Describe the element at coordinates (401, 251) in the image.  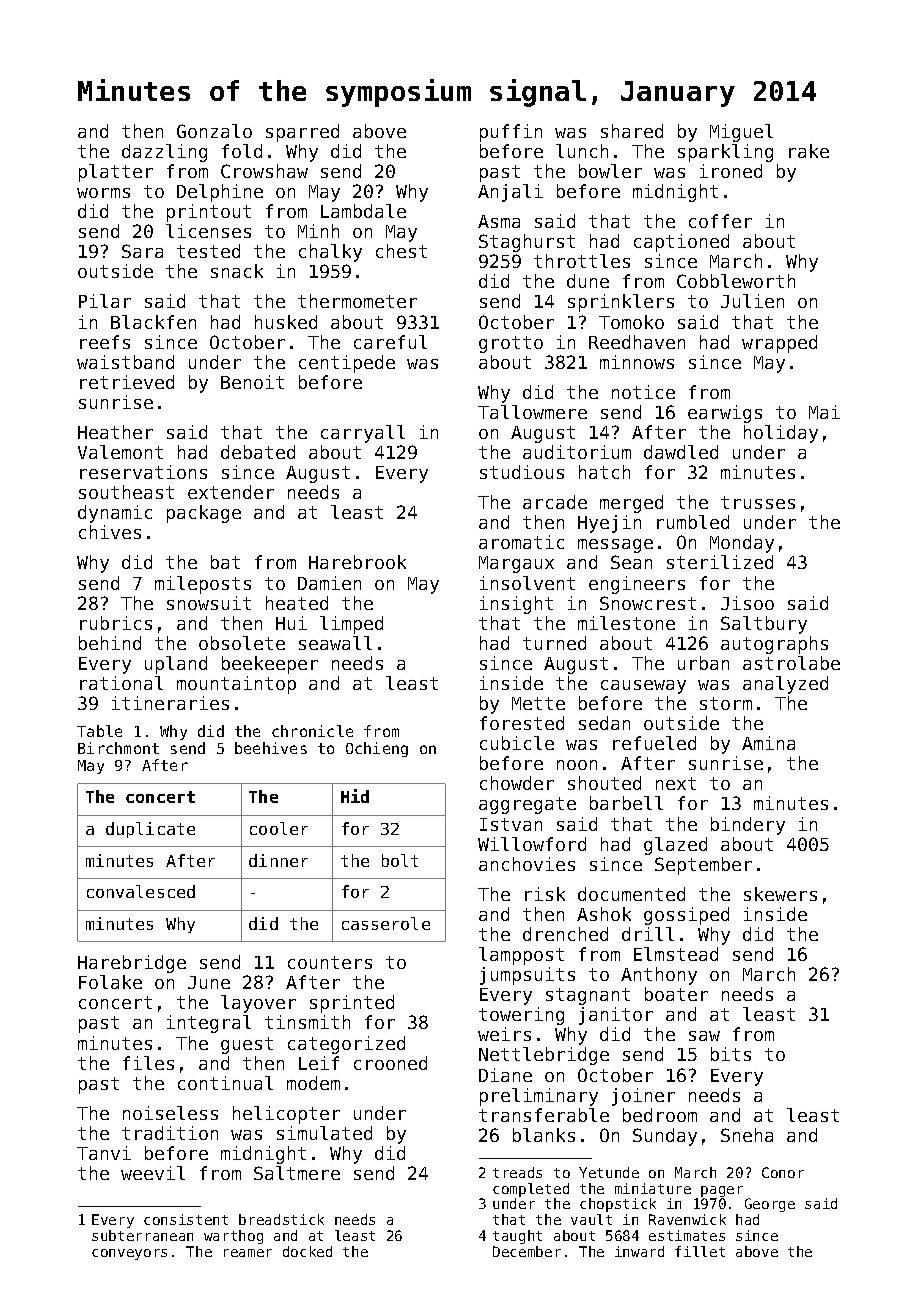
I see `chest` at that location.
